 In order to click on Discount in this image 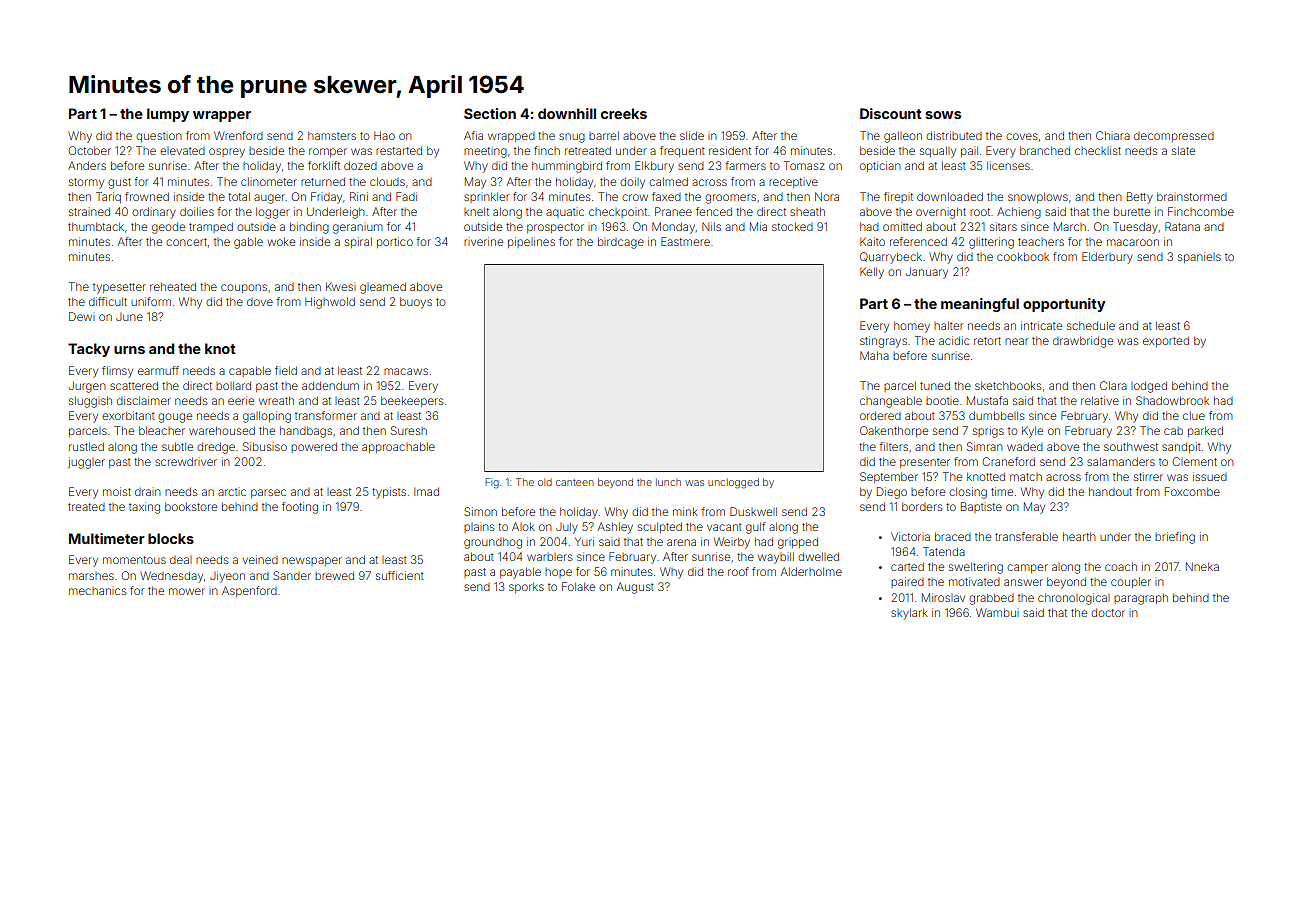, I will do `click(891, 113)`.
